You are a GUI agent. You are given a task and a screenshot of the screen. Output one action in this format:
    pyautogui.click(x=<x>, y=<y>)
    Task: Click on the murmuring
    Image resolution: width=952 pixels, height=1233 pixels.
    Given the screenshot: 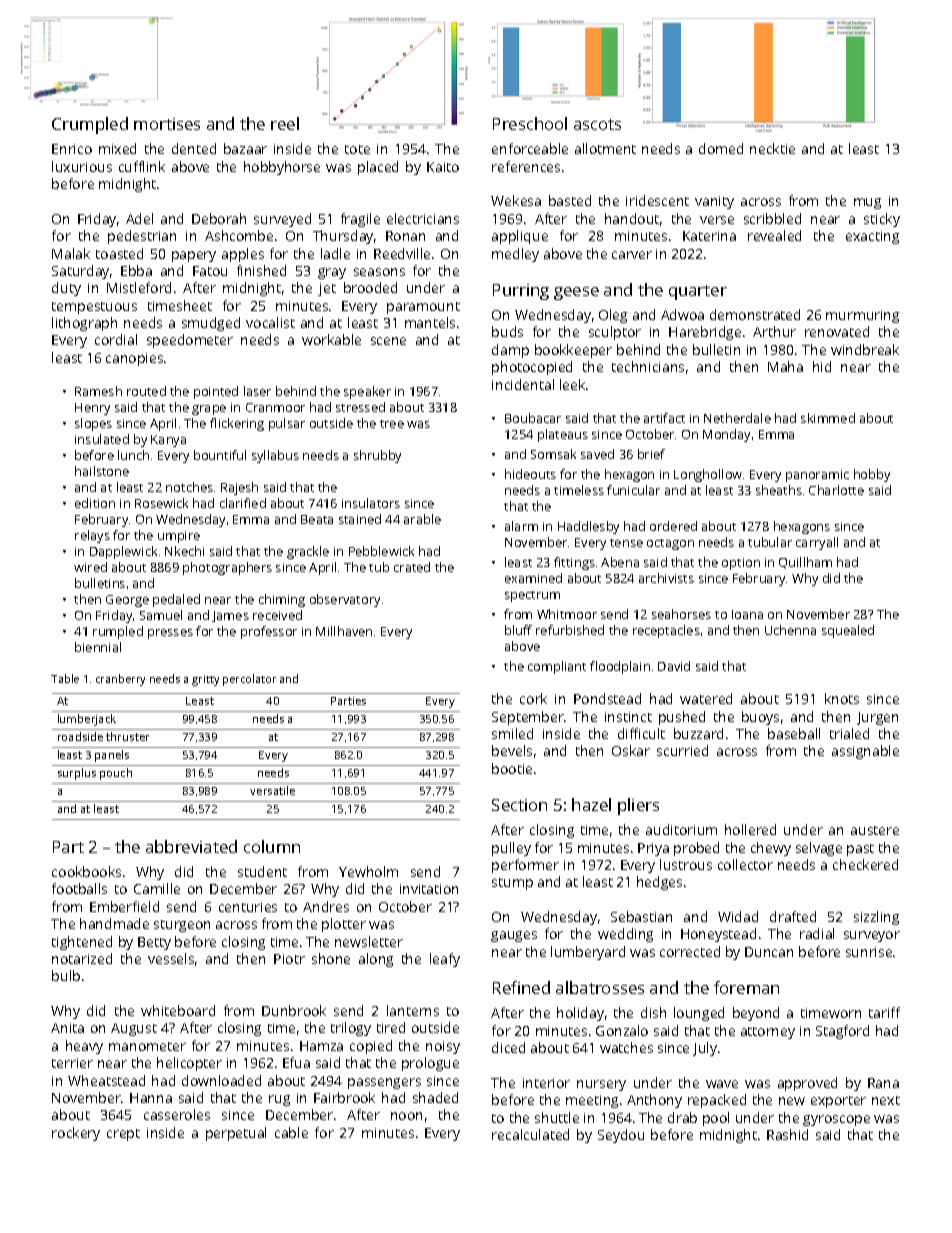 What is the action you would take?
    pyautogui.click(x=862, y=316)
